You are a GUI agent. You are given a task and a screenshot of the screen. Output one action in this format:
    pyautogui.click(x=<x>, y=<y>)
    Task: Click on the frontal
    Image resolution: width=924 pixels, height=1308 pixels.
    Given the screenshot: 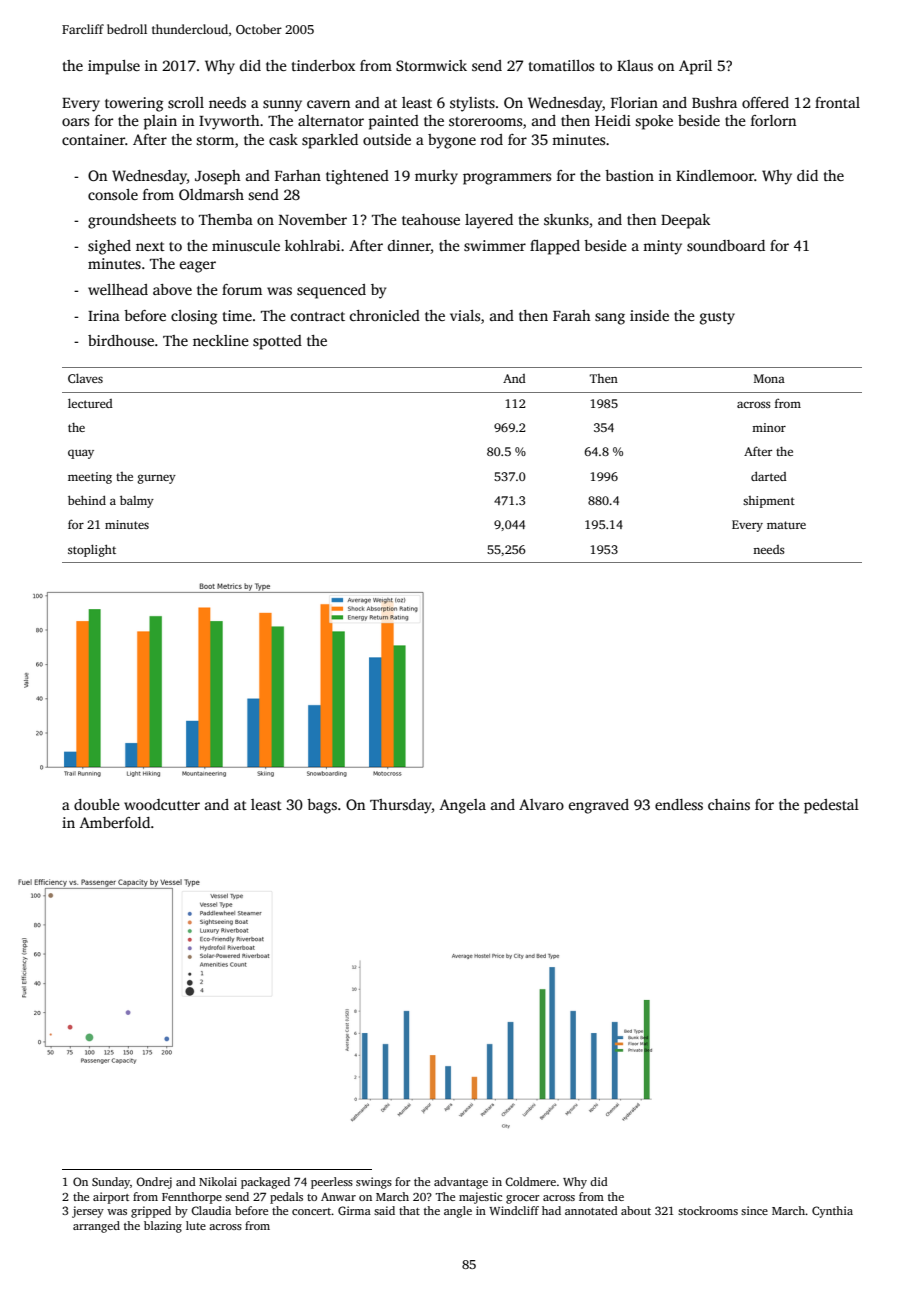 What is the action you would take?
    pyautogui.click(x=837, y=102)
